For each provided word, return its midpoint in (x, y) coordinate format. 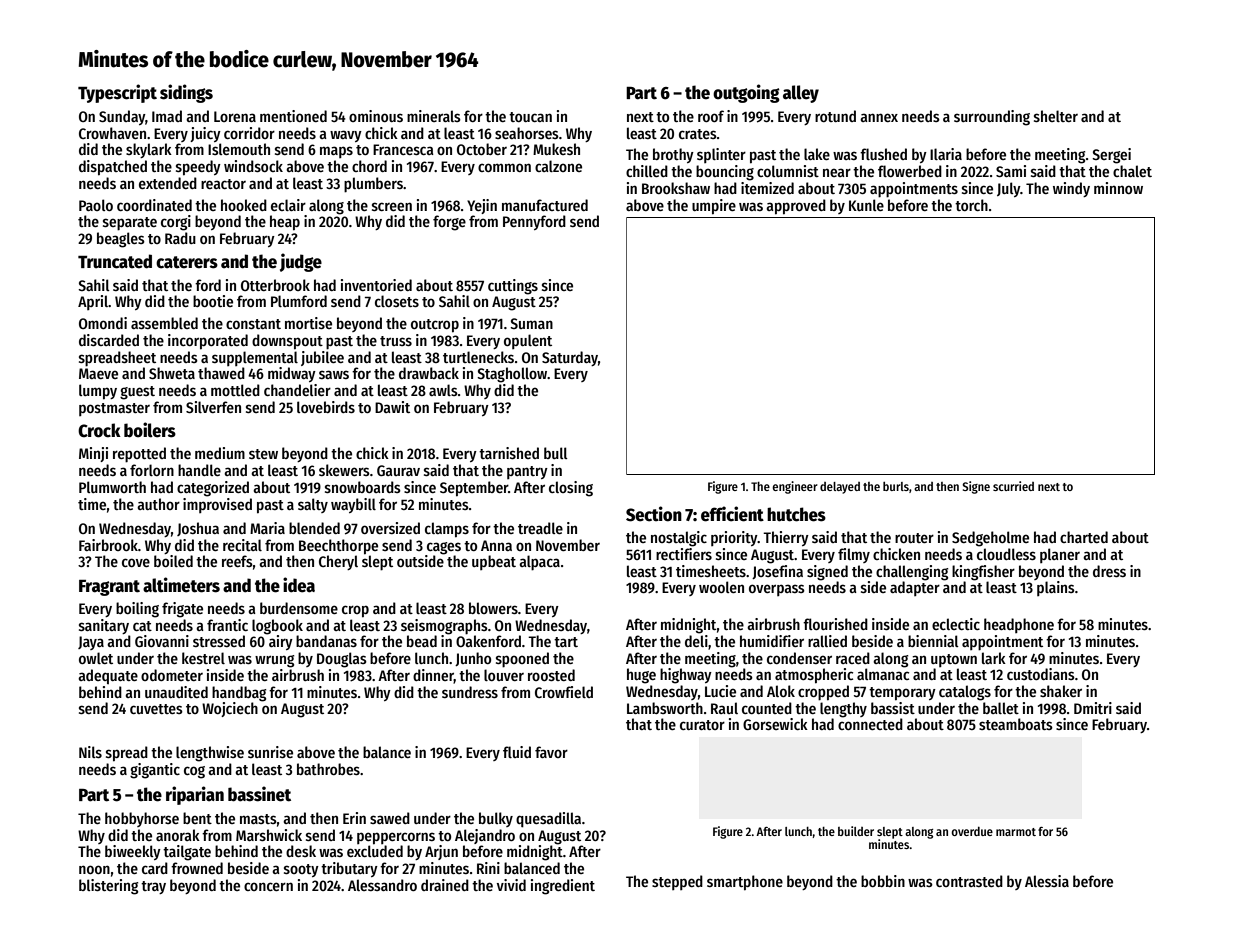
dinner (433, 676)
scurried (1013, 486)
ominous (376, 116)
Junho (473, 659)
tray (153, 887)
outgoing (746, 93)
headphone (1019, 625)
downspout (287, 342)
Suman (531, 323)
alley (801, 94)
